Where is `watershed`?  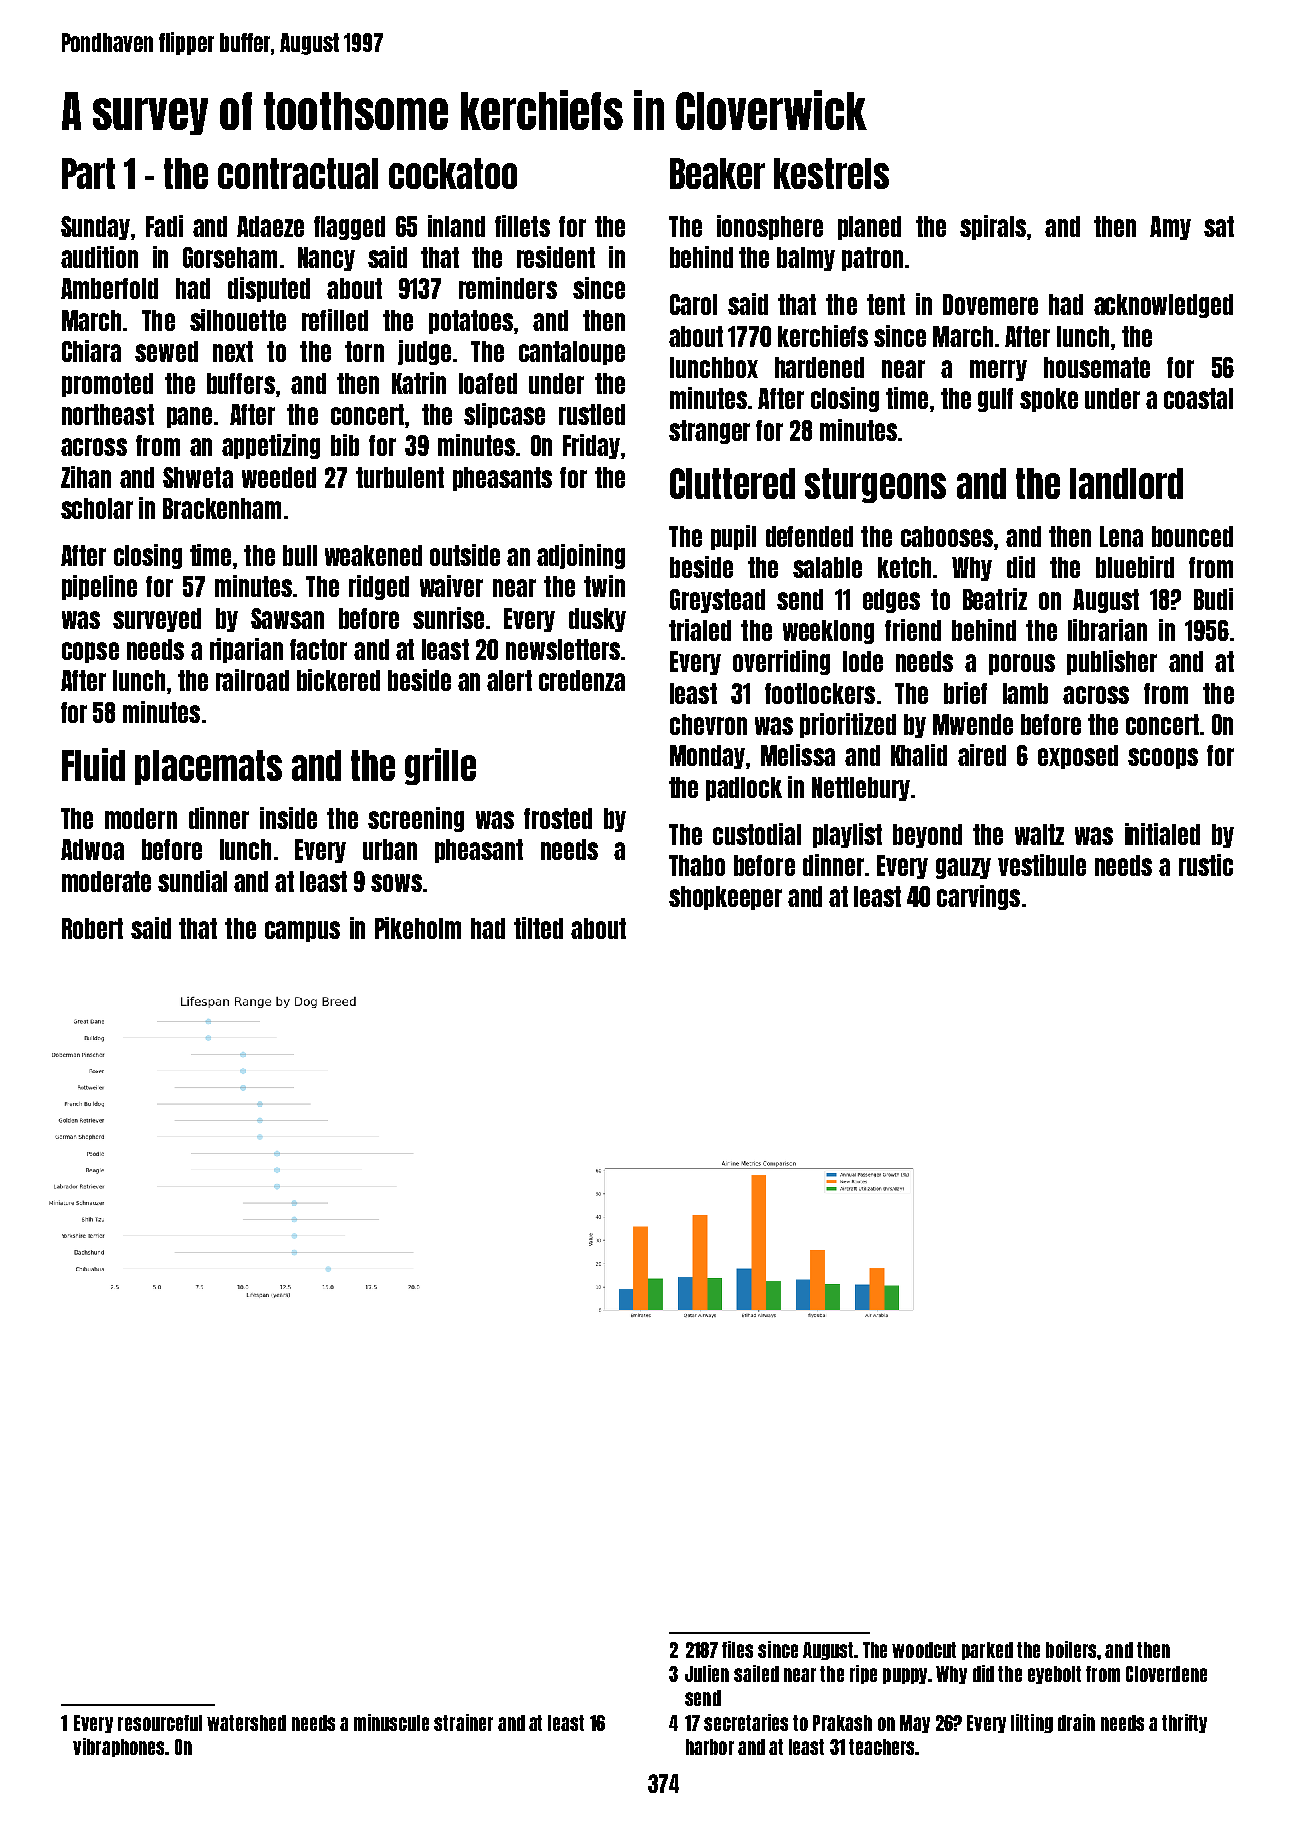
watershed is located at coordinates (246, 1723).
